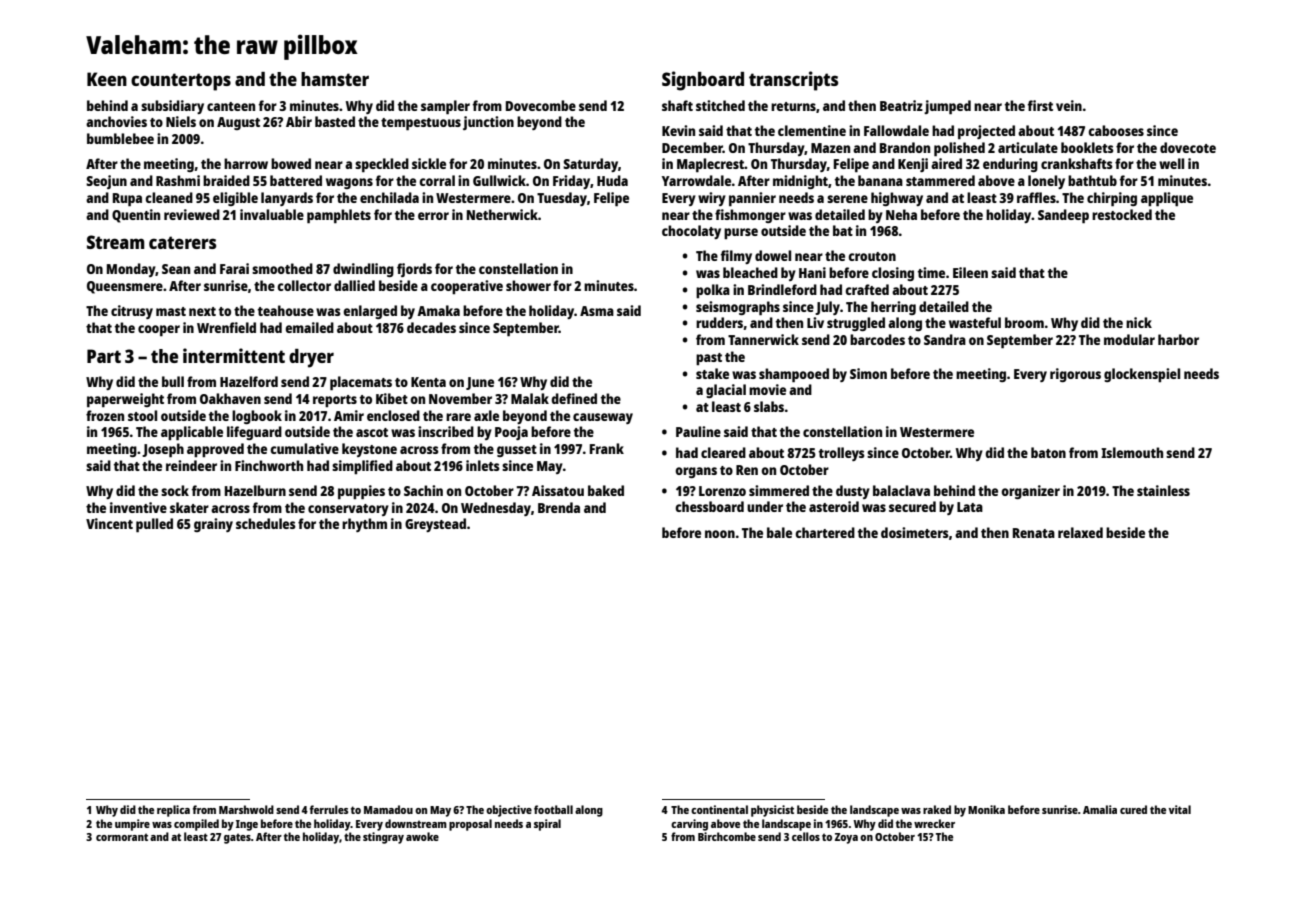  Describe the element at coordinates (1180, 809) in the image. I see `vital` at that location.
